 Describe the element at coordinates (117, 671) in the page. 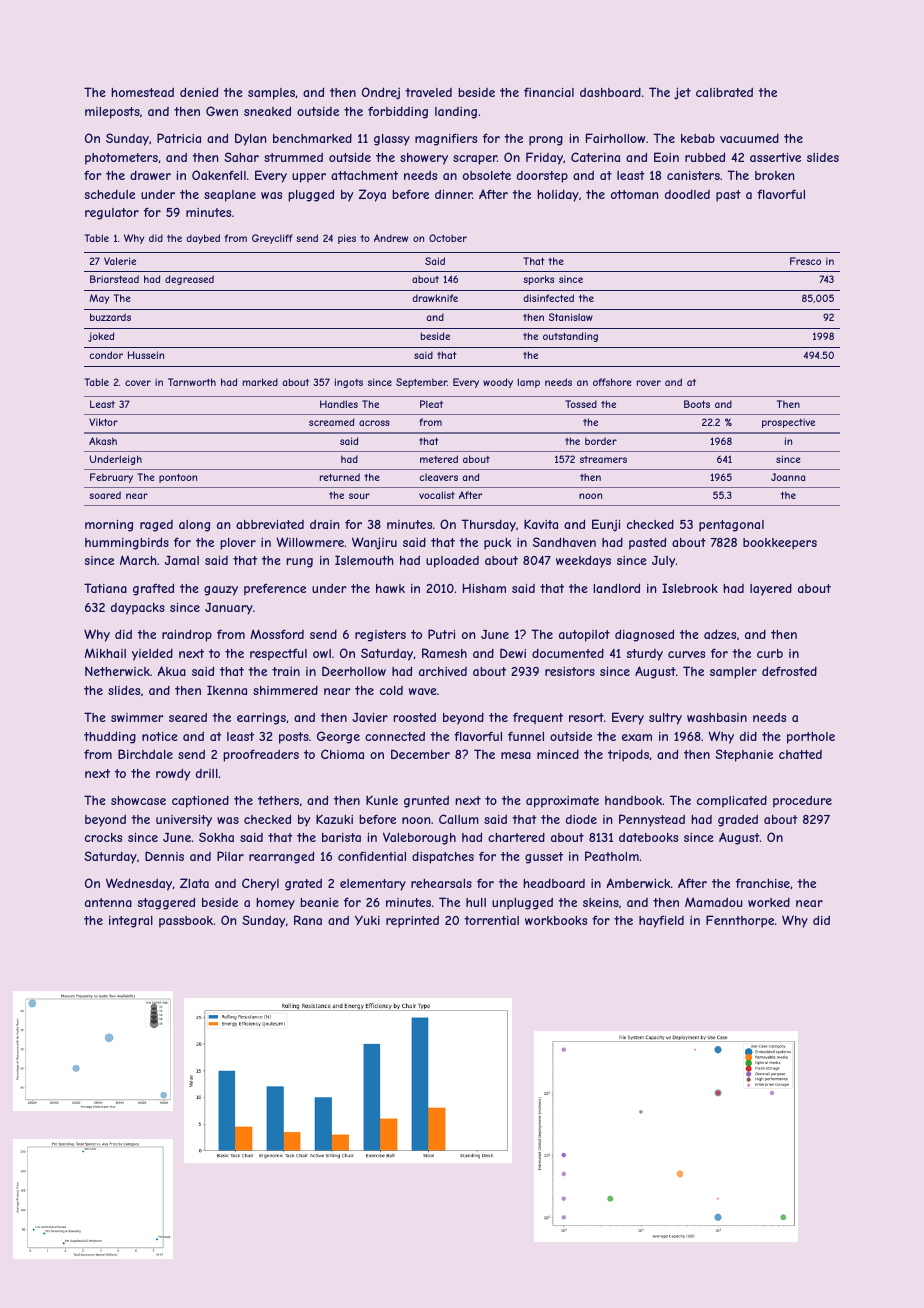

I see `Netherwick` at that location.
